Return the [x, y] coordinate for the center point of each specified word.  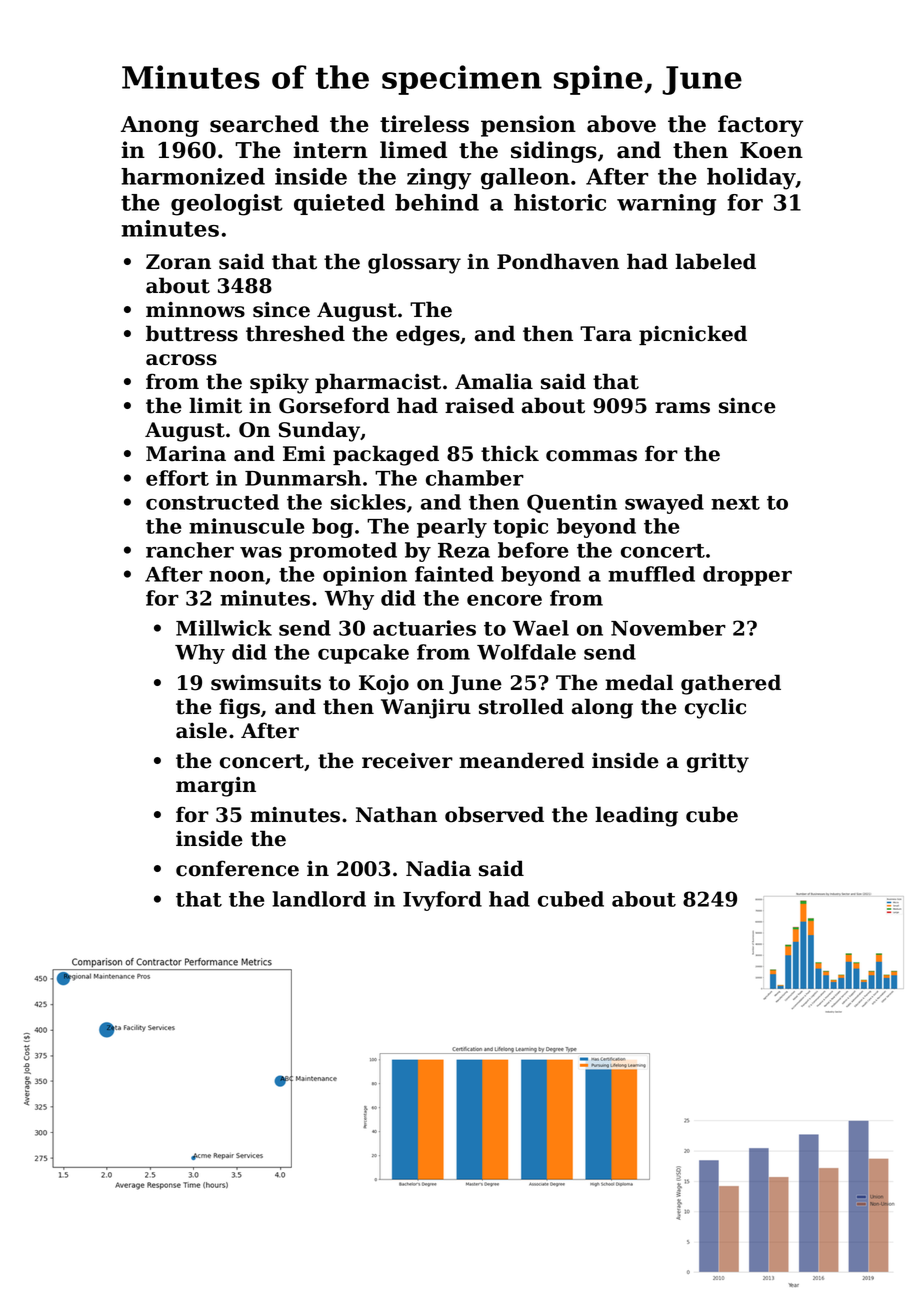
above [621, 124]
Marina [186, 454]
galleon [525, 179]
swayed [664, 504]
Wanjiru [426, 709]
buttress [192, 333]
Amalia [494, 381]
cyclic [715, 708]
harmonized [193, 176]
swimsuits [266, 683]
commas [591, 456]
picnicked [693, 335]
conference [237, 868]
